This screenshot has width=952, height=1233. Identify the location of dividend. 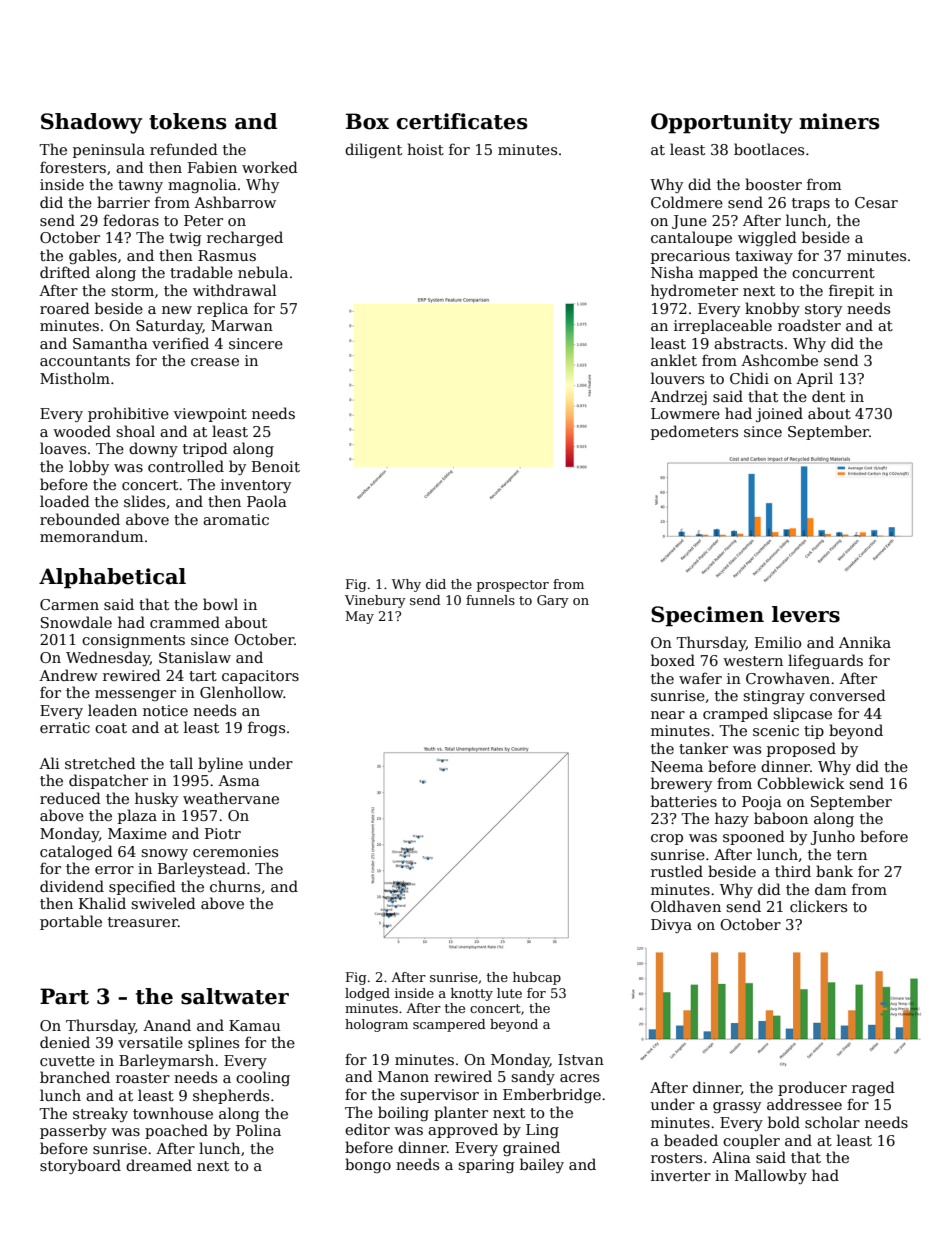
(72, 886).
